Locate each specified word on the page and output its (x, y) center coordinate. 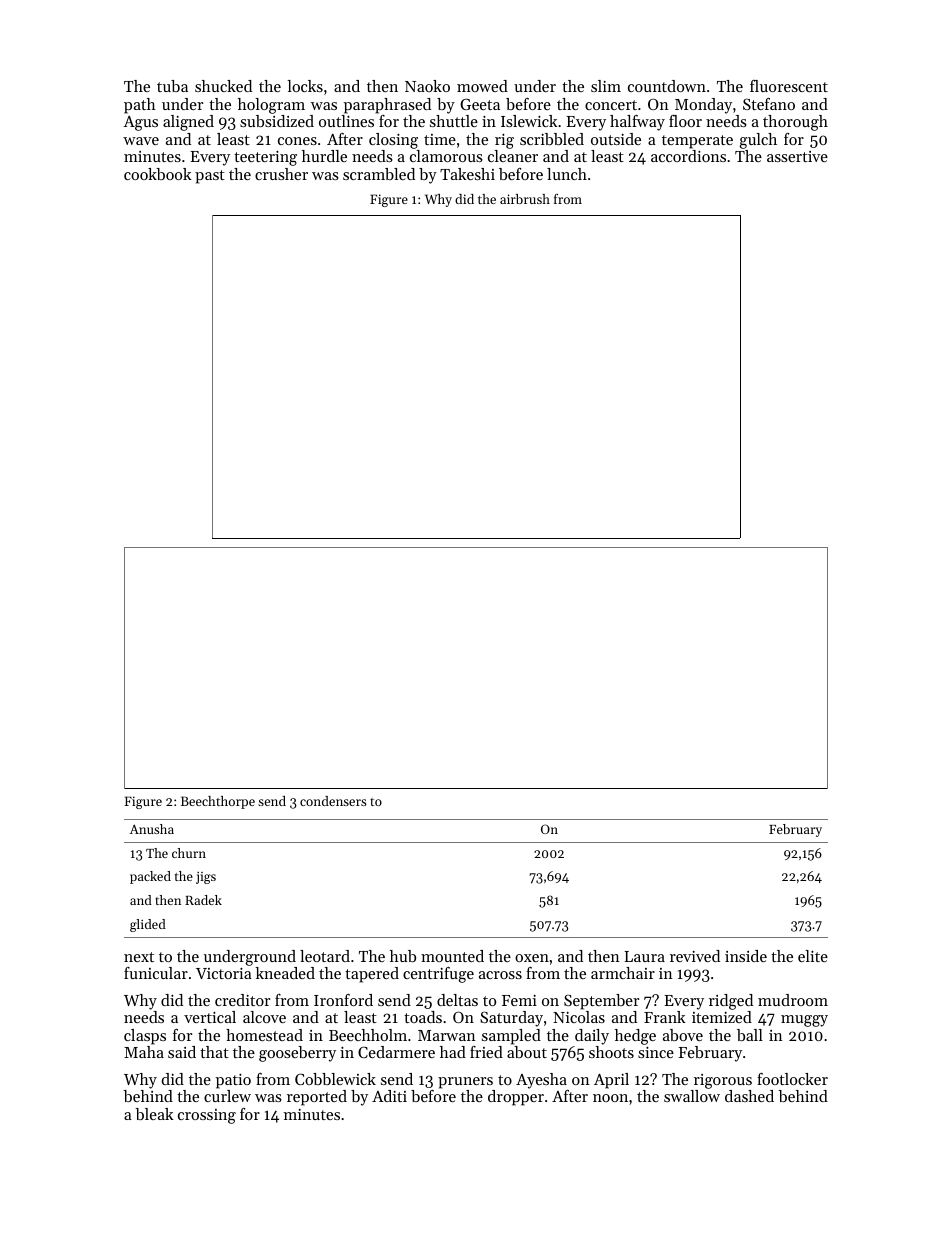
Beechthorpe (218, 802)
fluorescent (789, 86)
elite (813, 956)
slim (606, 86)
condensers (333, 801)
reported (317, 1098)
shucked (223, 86)
